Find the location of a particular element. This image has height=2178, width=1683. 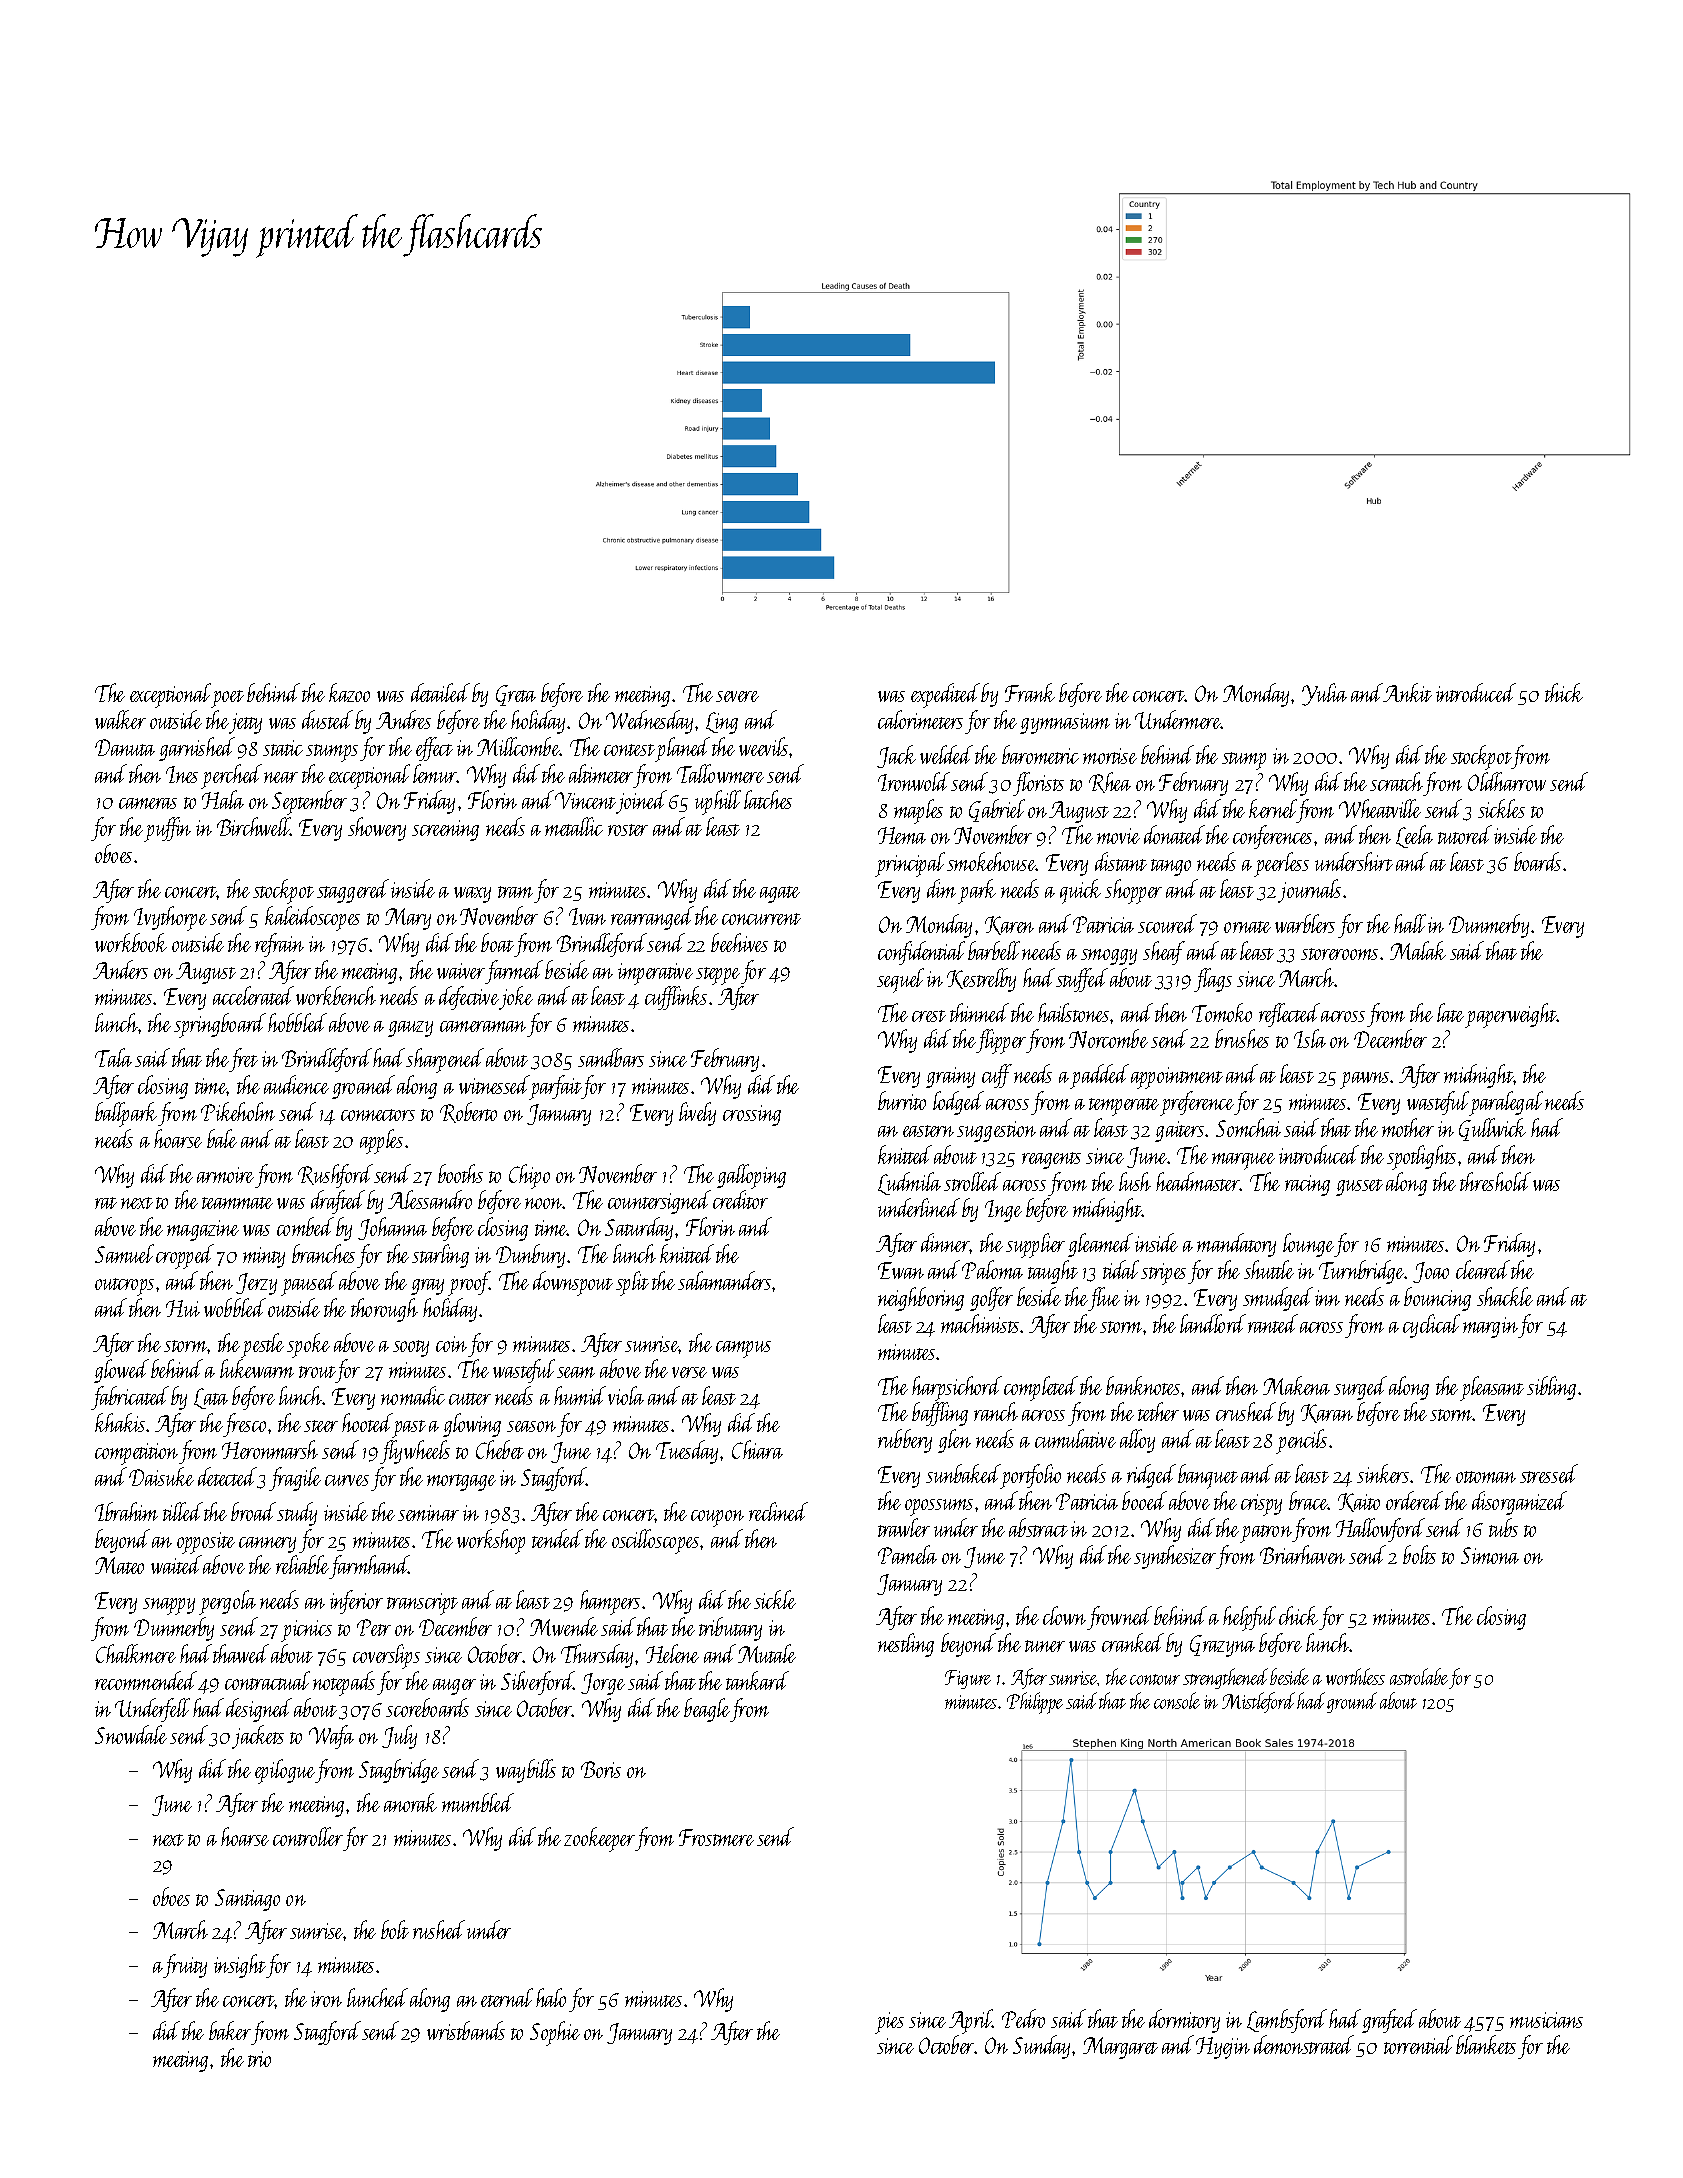

expedited is located at coordinates (945, 695).
